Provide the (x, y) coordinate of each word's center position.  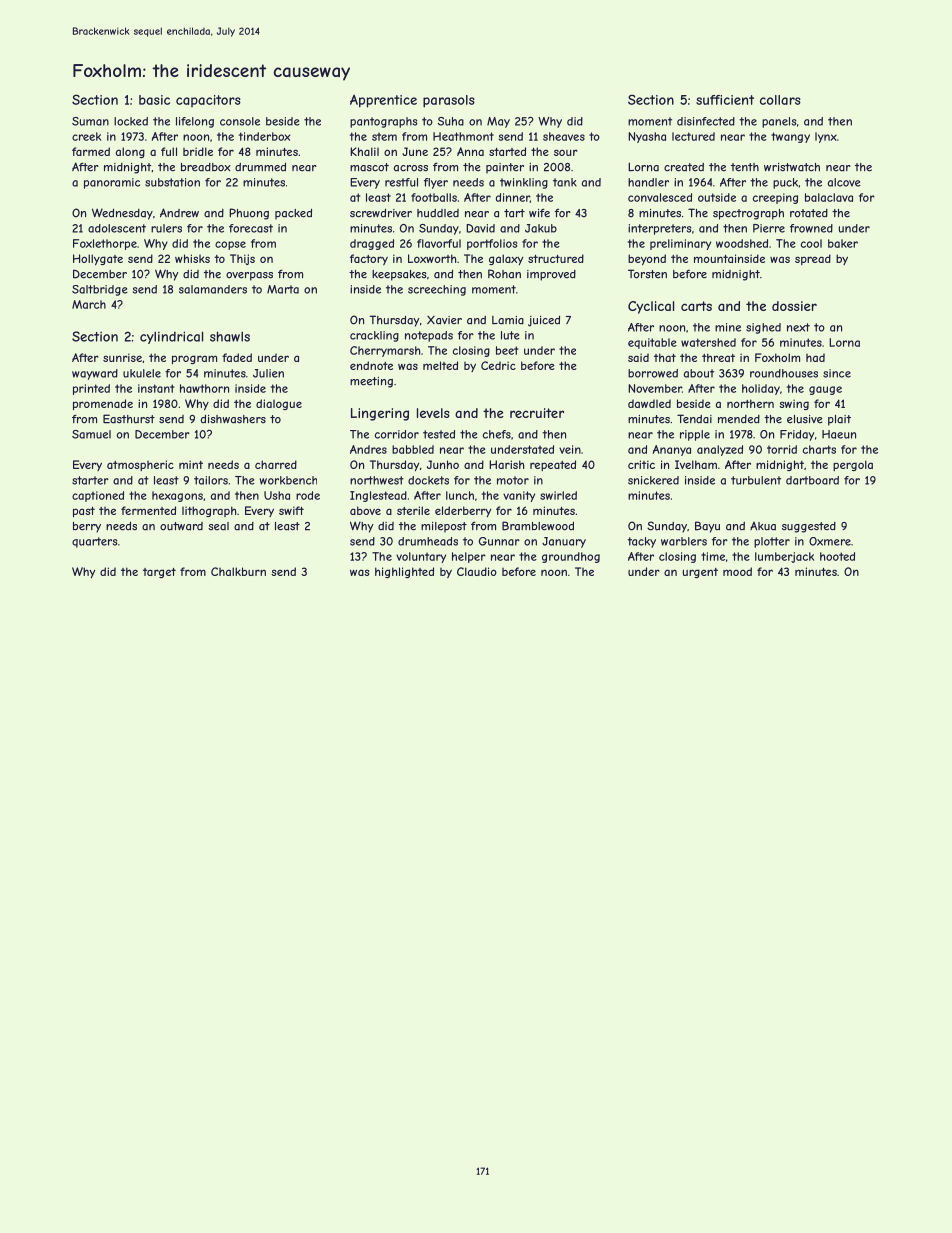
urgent (700, 573)
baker (843, 243)
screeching (437, 290)
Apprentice (383, 101)
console (240, 121)
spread (813, 259)
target (159, 573)
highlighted (404, 572)
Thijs (242, 259)
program (194, 359)
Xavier (444, 320)
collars (780, 100)
